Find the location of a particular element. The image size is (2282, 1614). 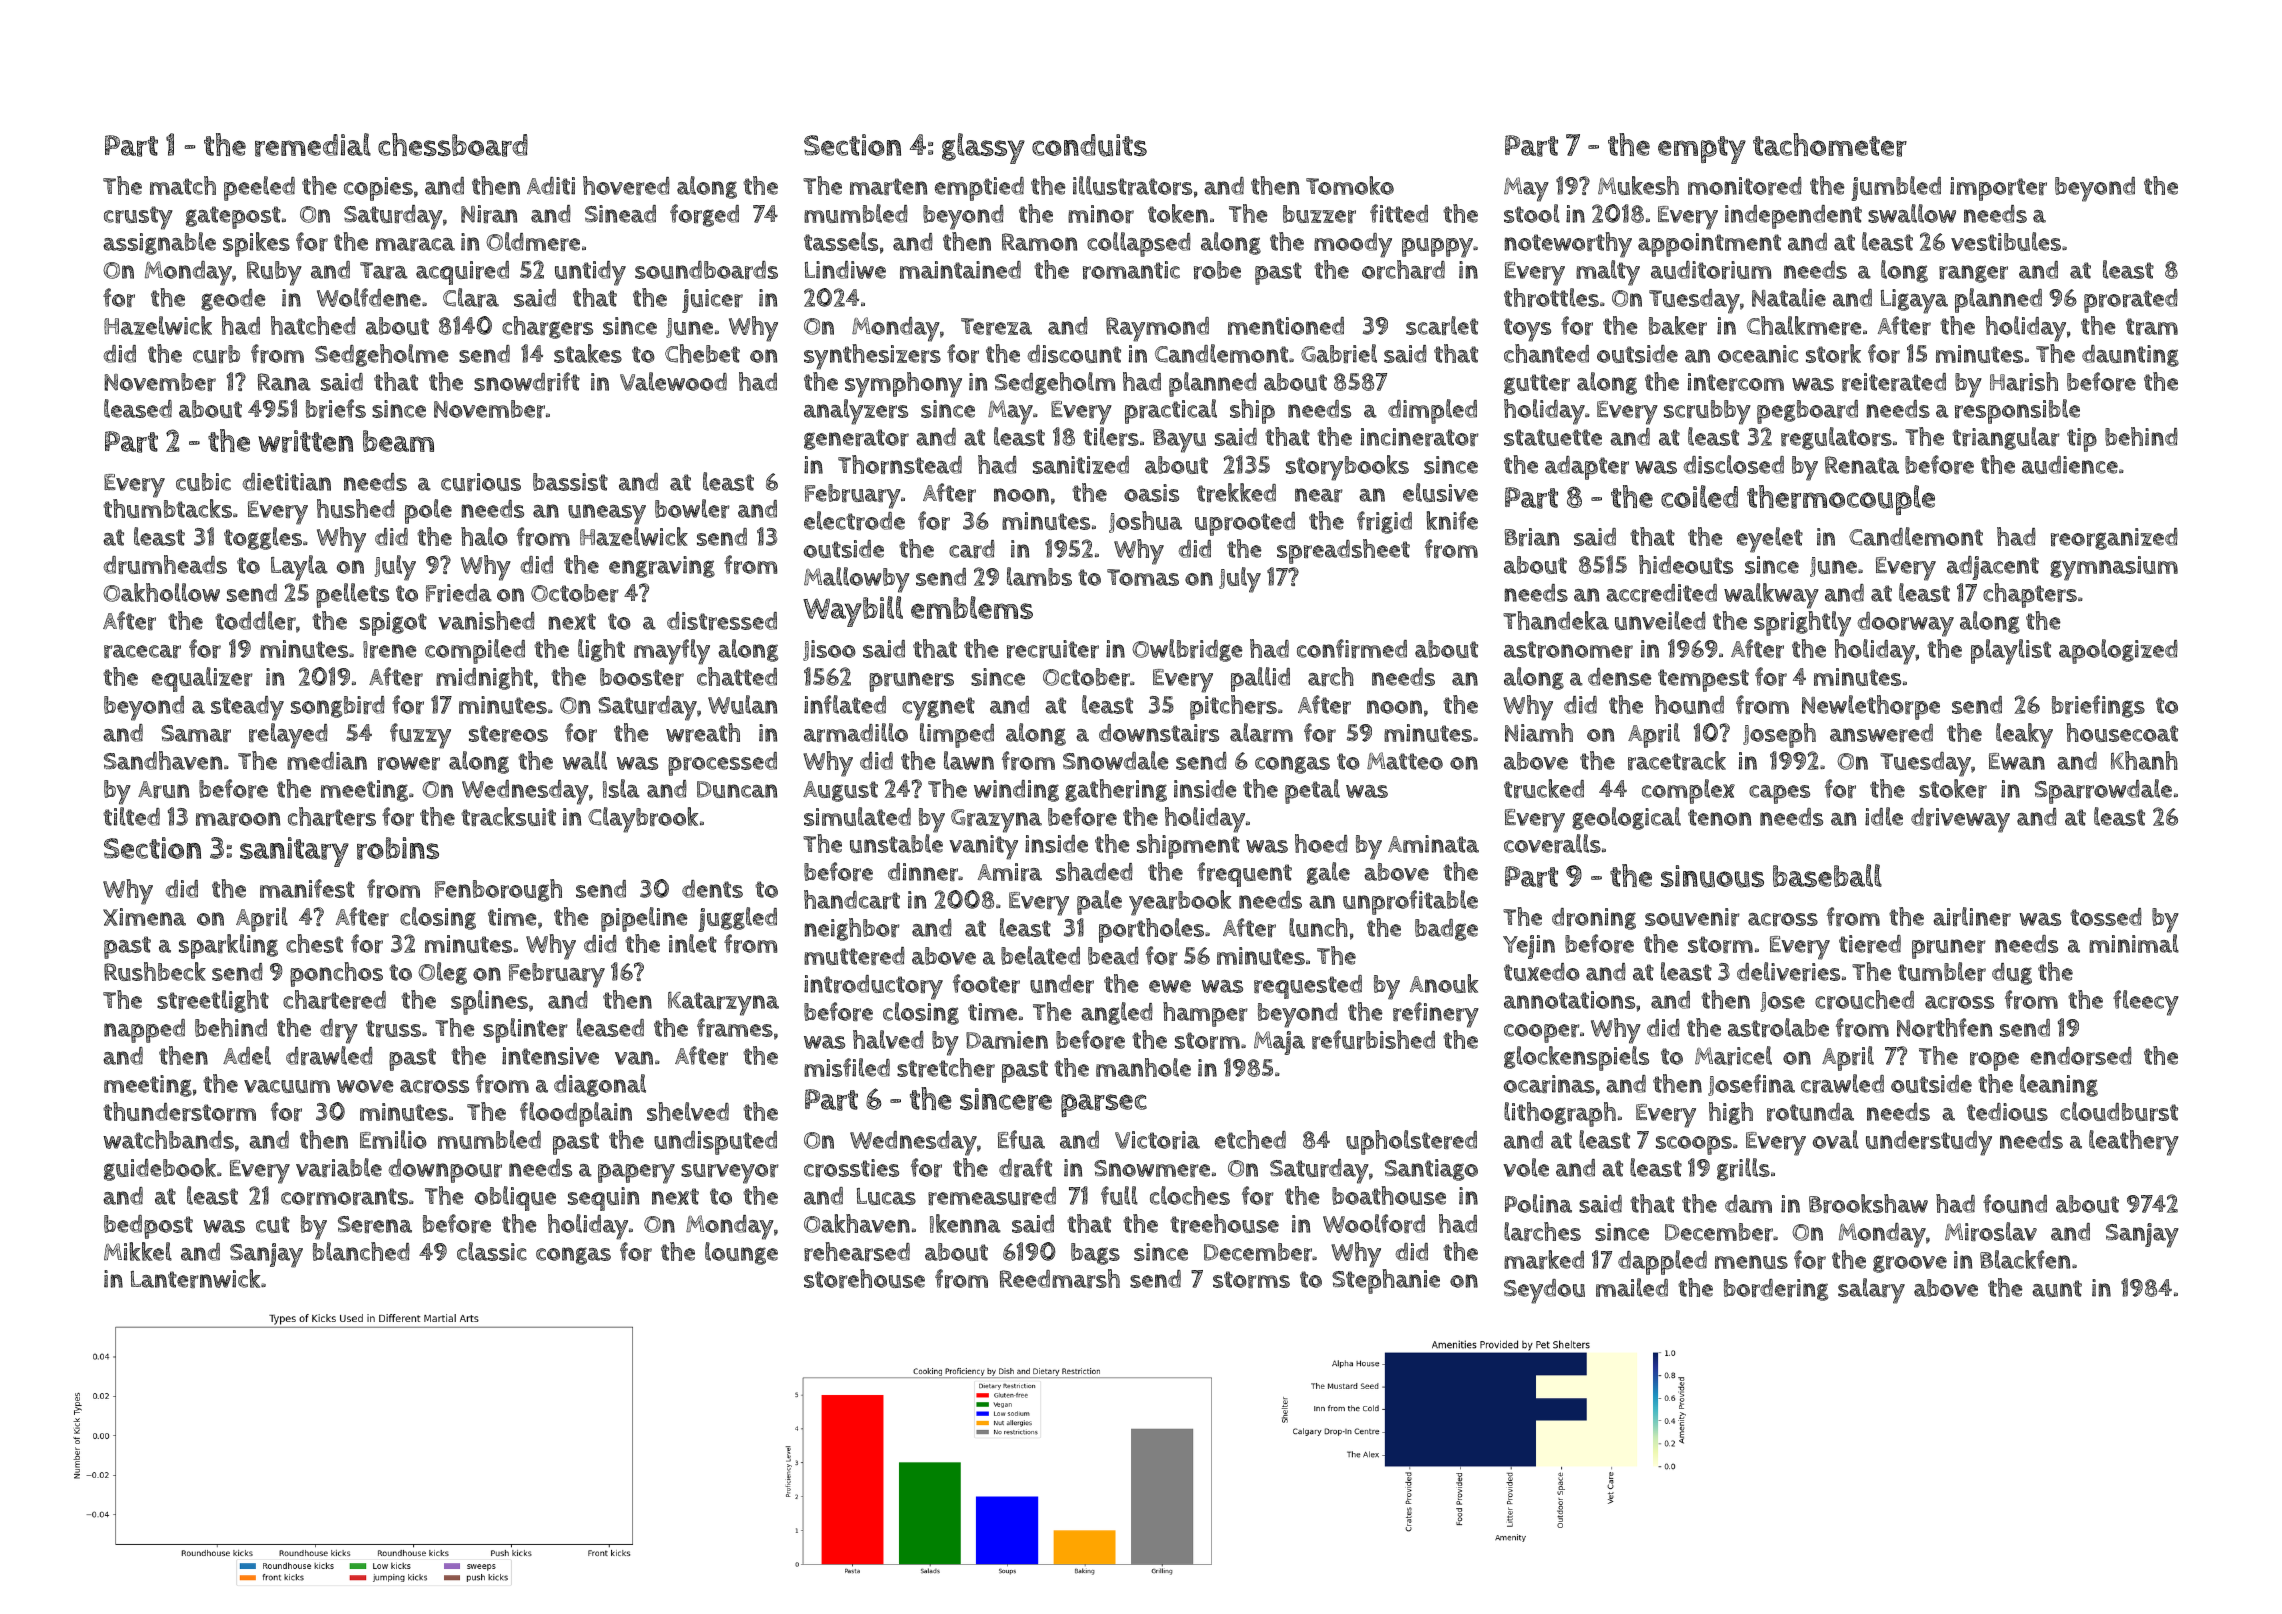

sanitary is located at coordinates (294, 852).
